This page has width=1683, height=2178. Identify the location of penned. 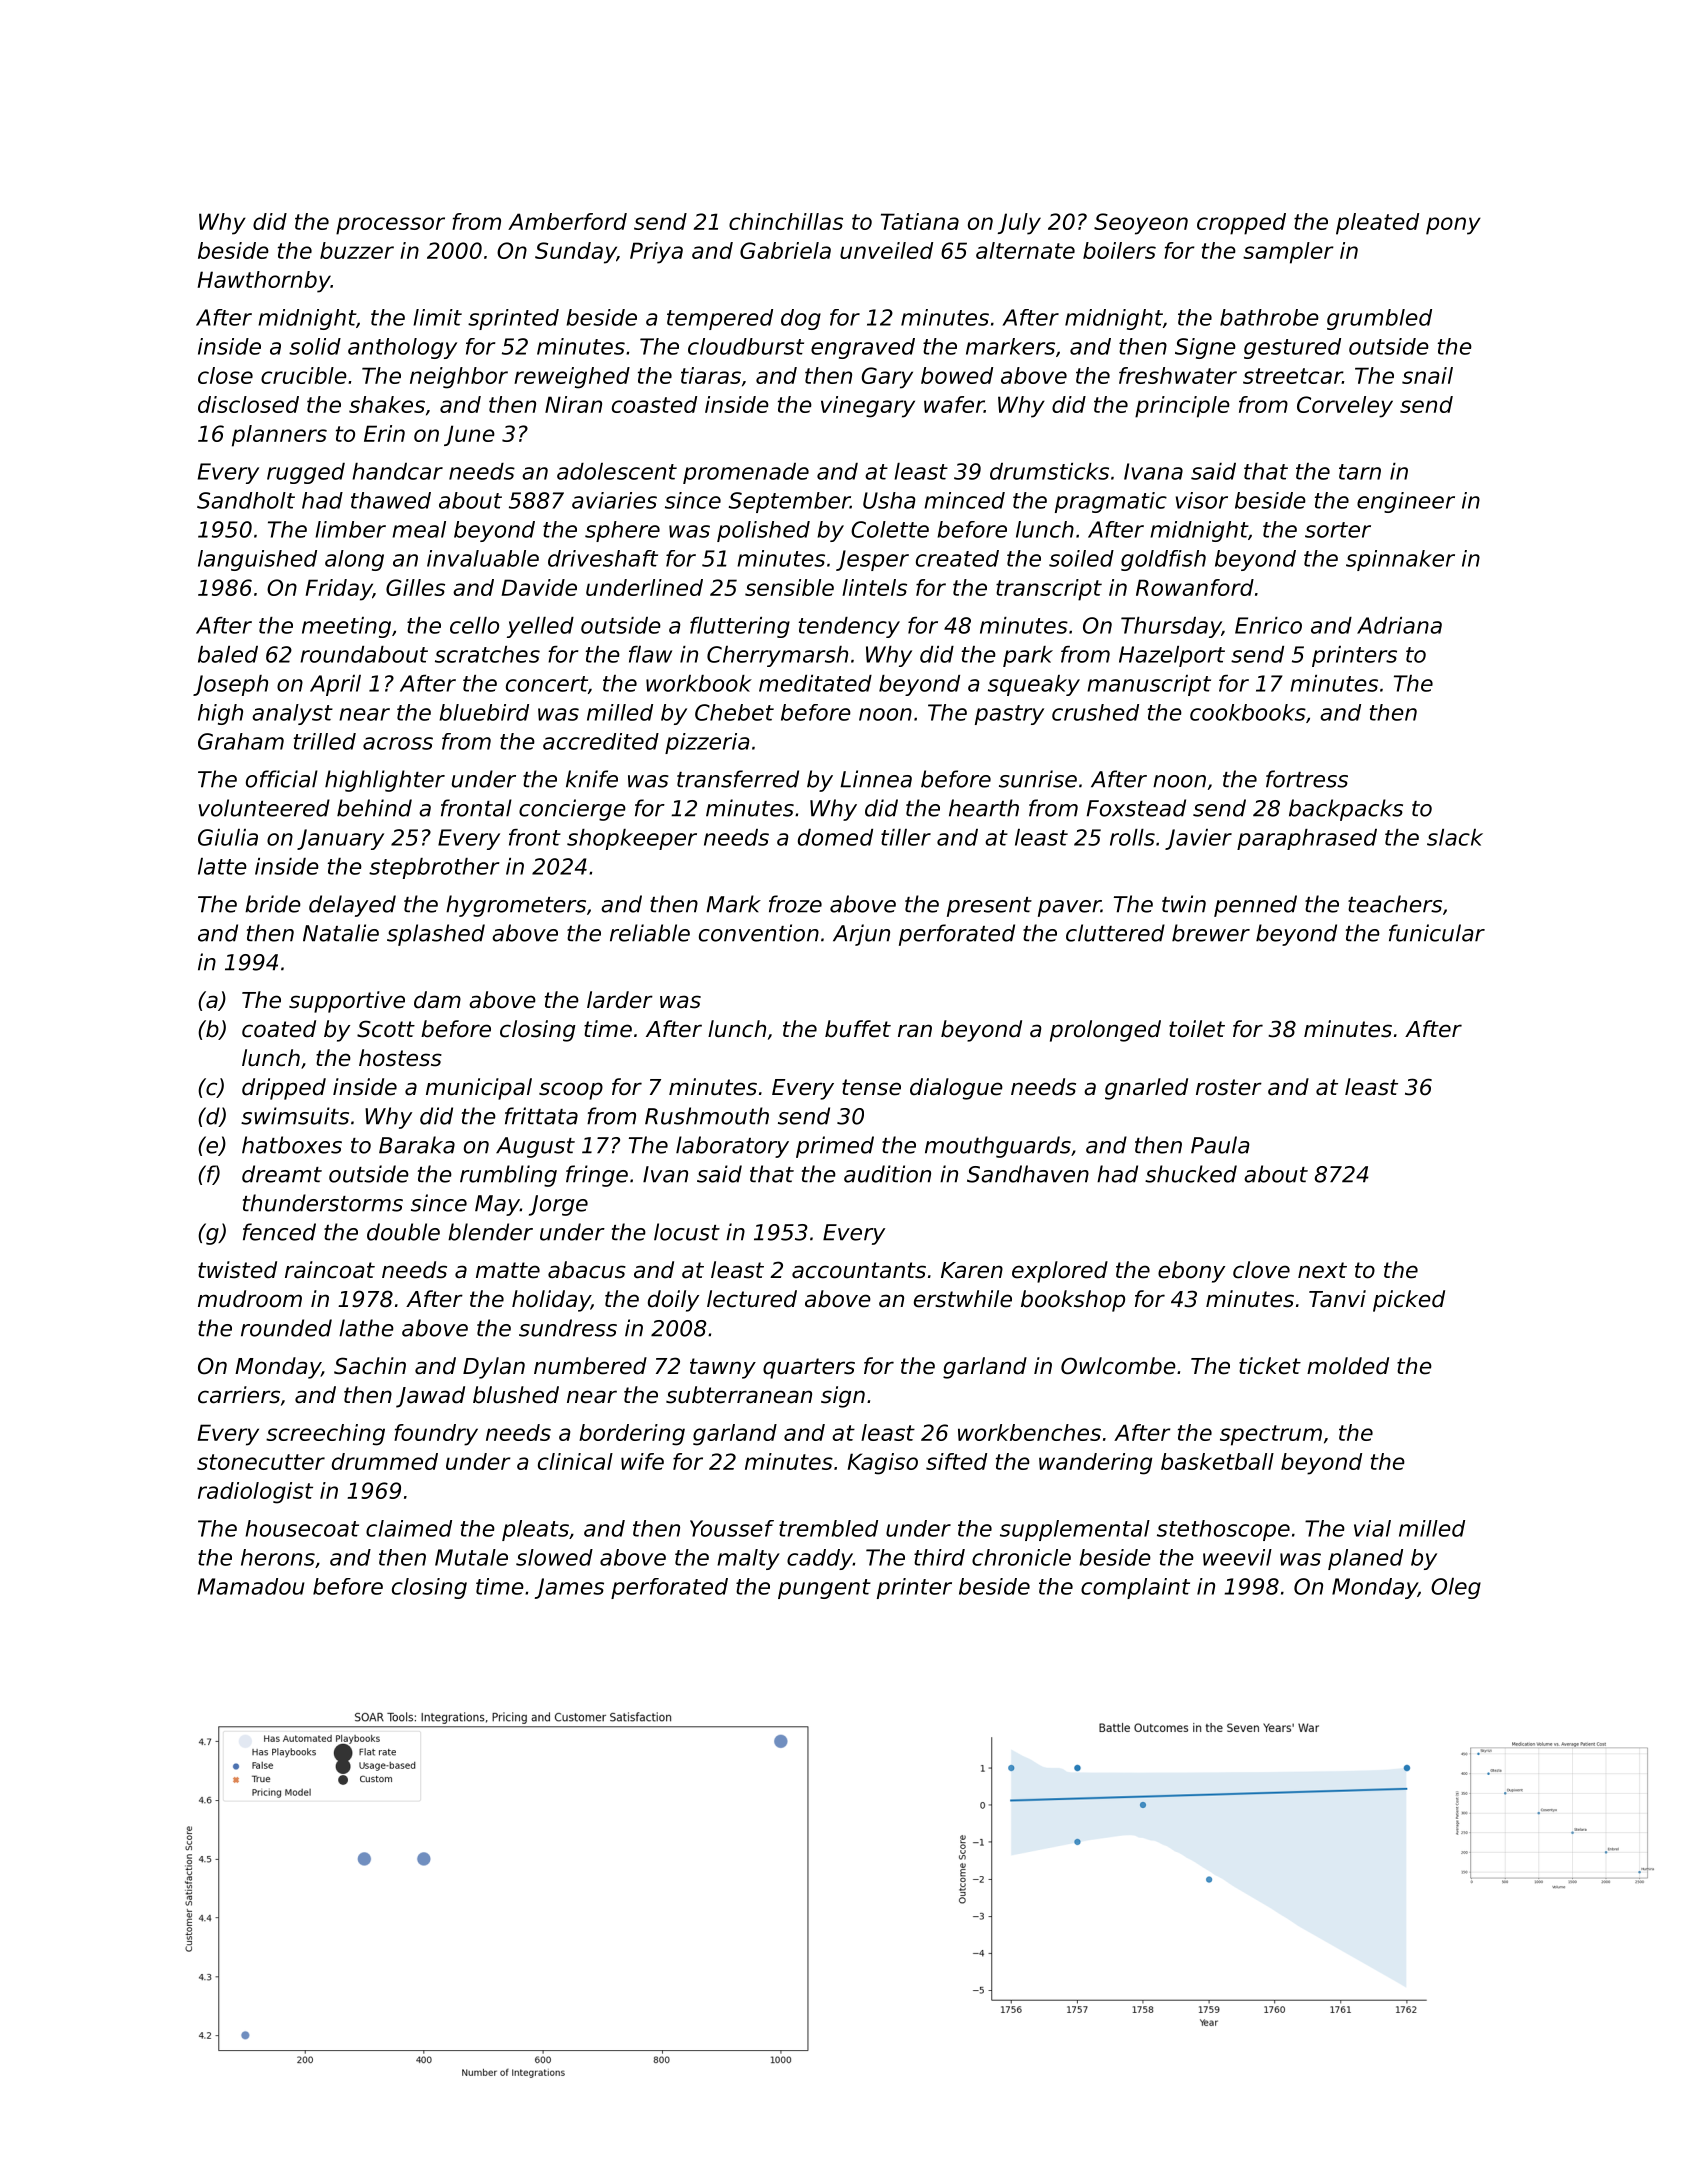
(1255, 906).
